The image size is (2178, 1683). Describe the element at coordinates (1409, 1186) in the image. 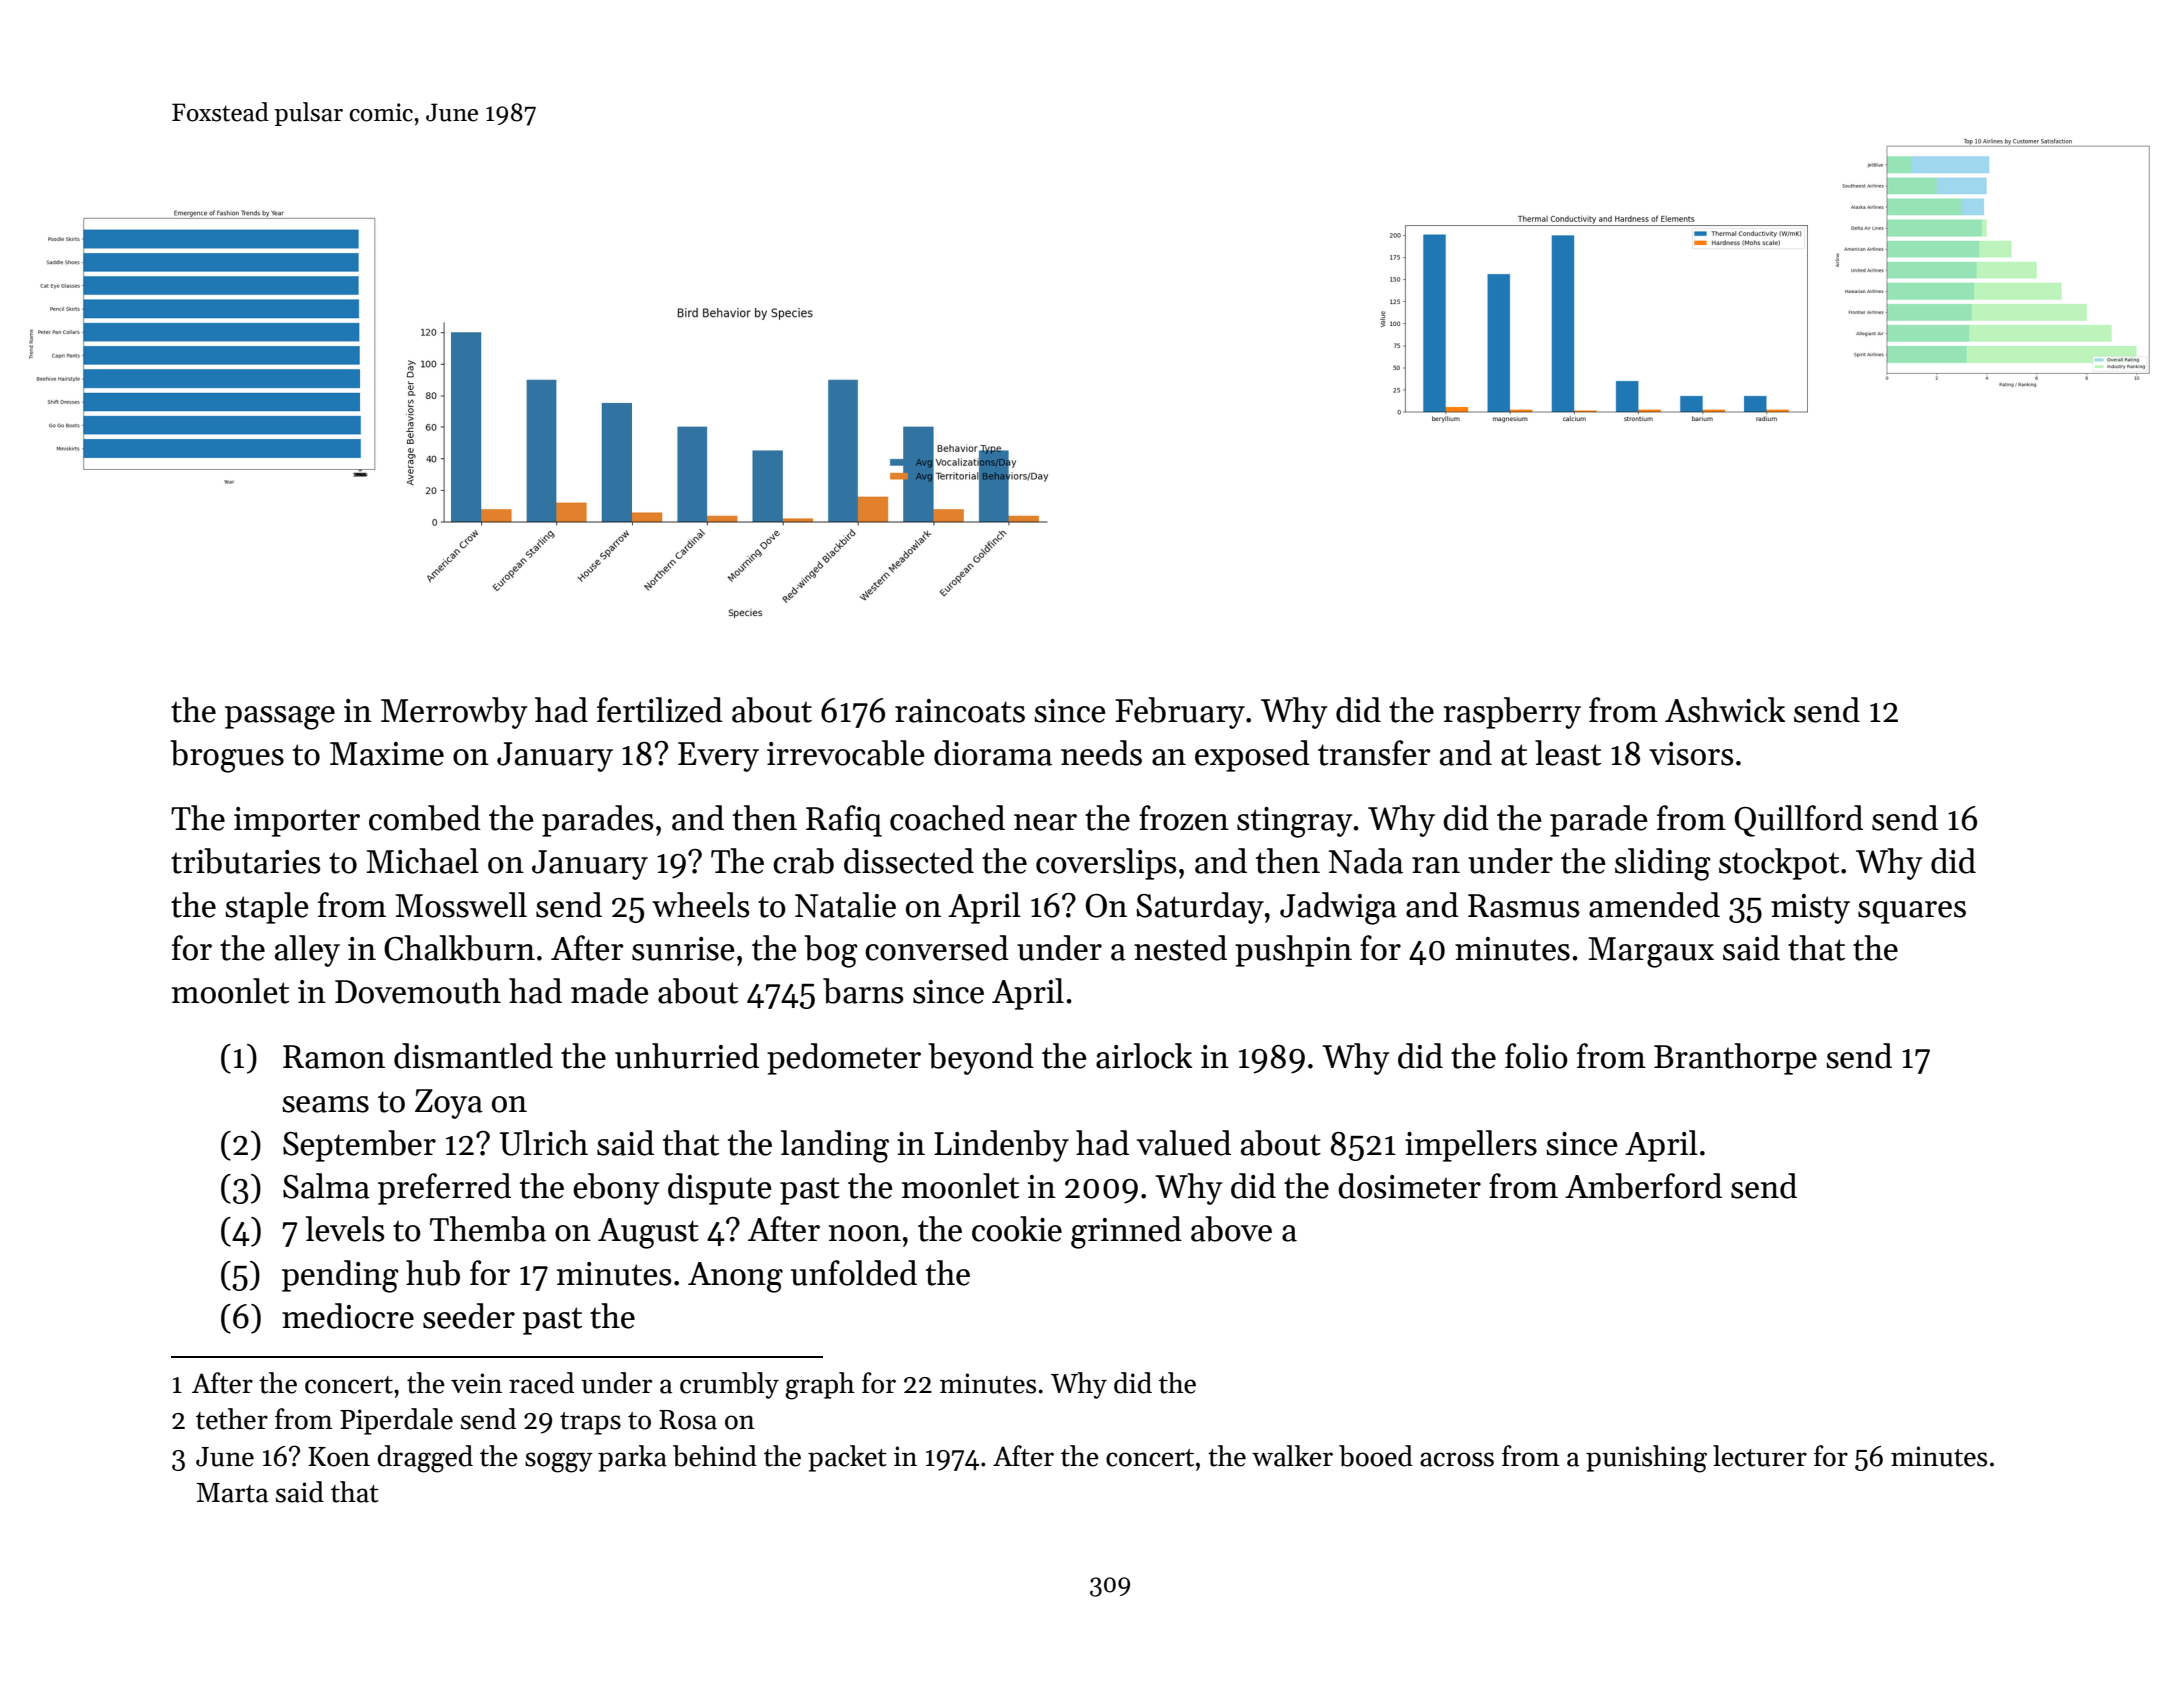

I see `dosimeter` at that location.
